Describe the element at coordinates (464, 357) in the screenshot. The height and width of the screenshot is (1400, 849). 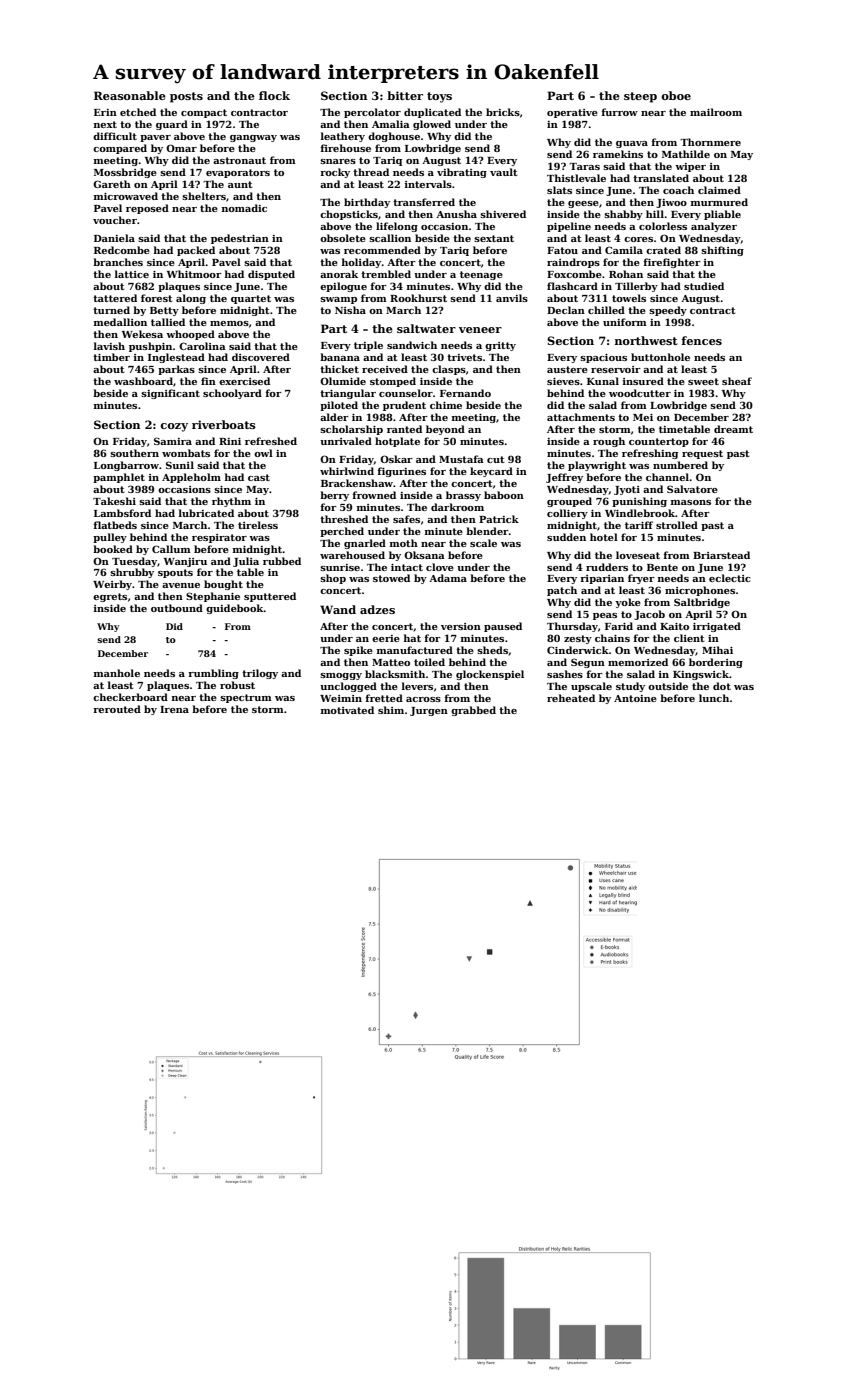
I see `trivets` at that location.
